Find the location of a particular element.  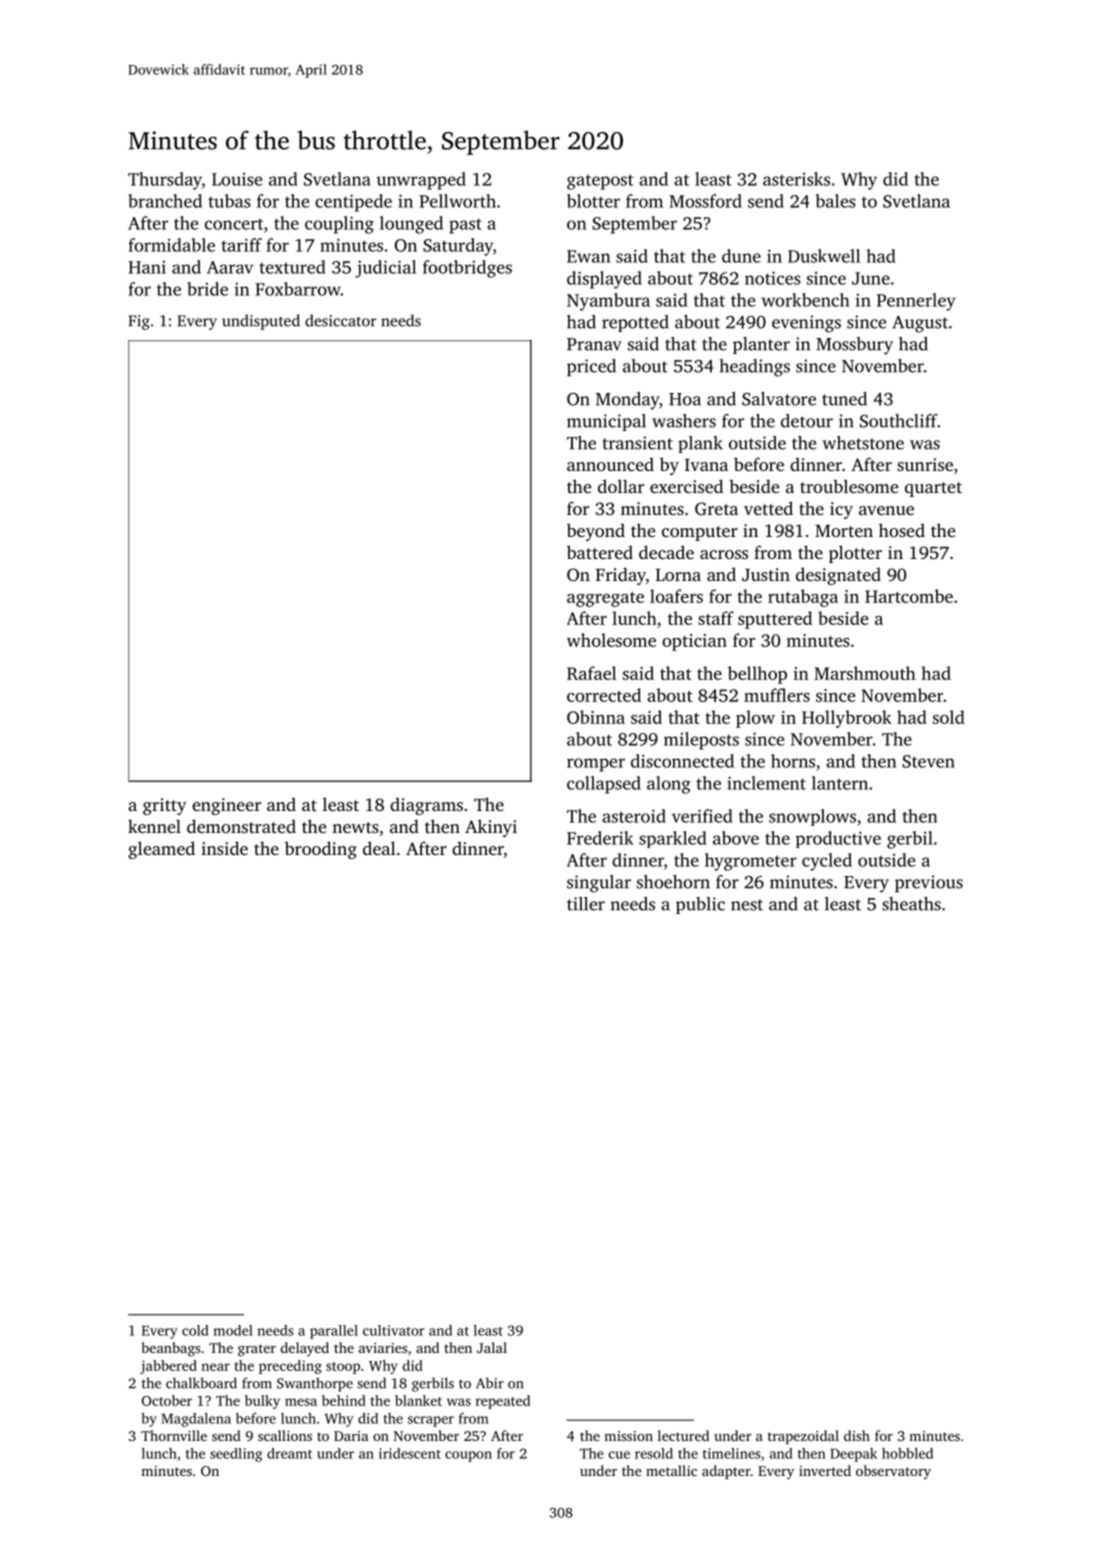

asterisks is located at coordinates (796, 179).
